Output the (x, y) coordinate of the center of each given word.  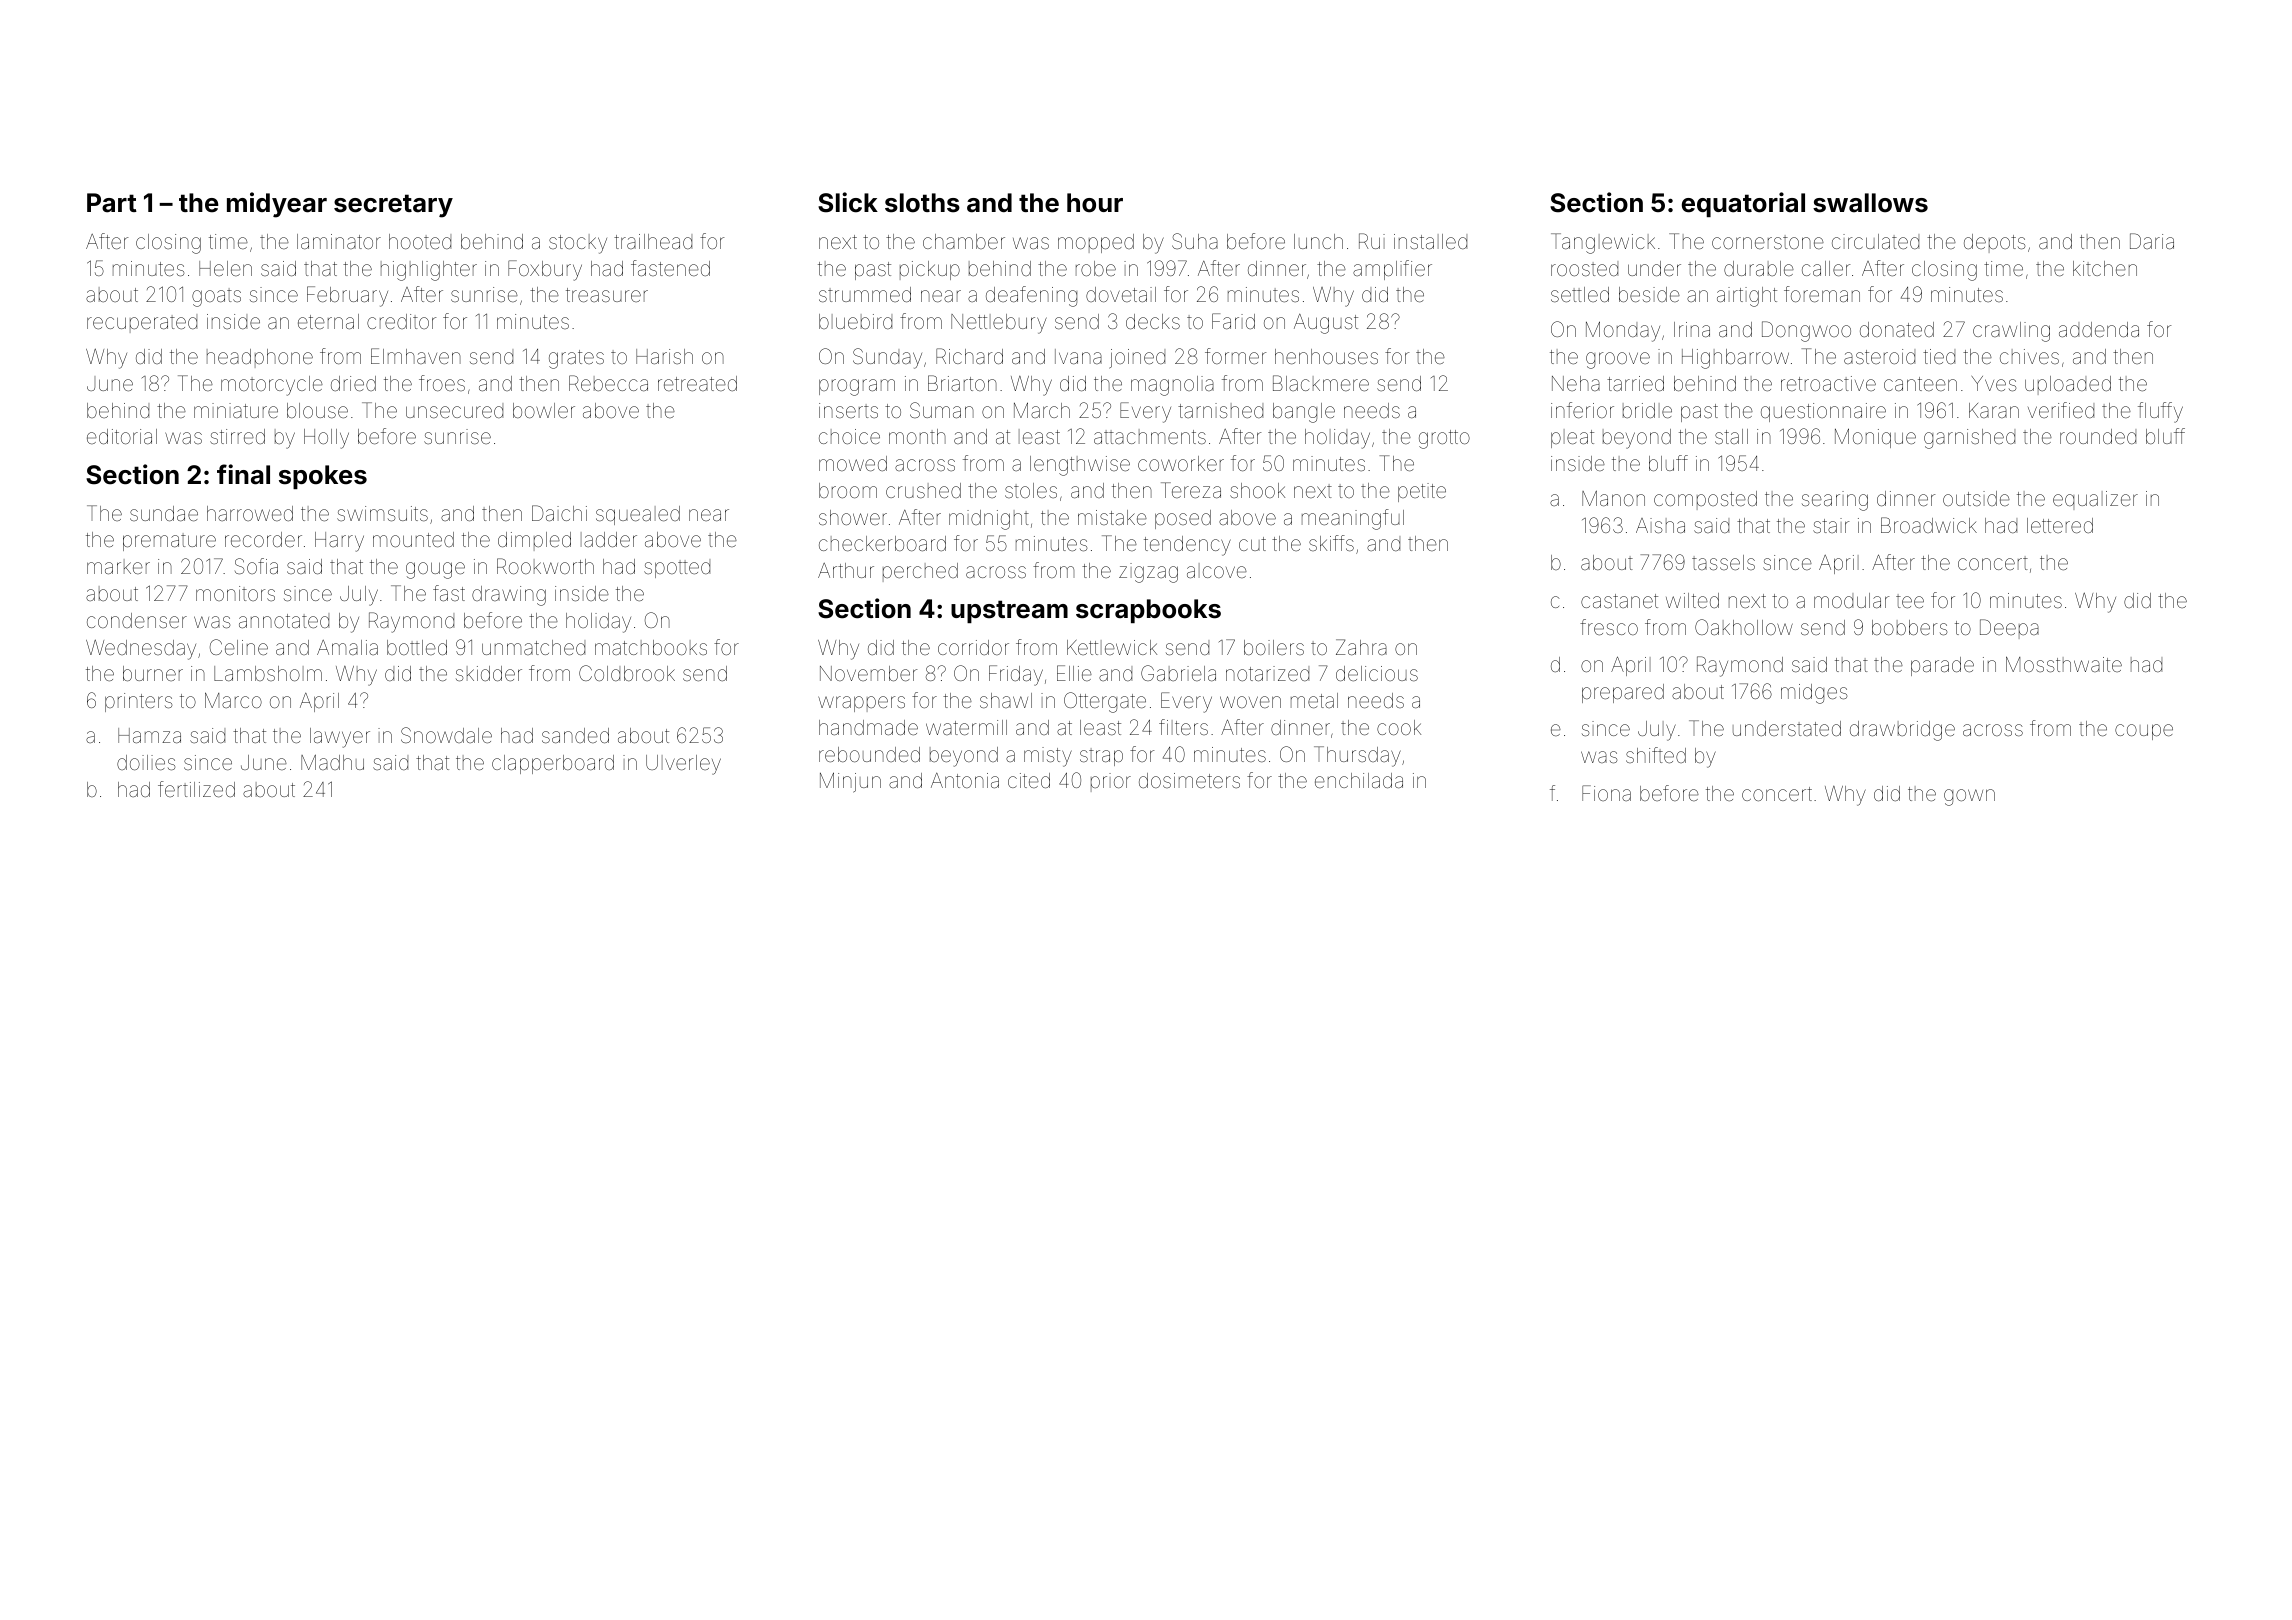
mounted (413, 539)
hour (1095, 203)
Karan (1994, 410)
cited (1029, 780)
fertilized (196, 789)
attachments (1150, 436)
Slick (848, 202)
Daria (2152, 241)
